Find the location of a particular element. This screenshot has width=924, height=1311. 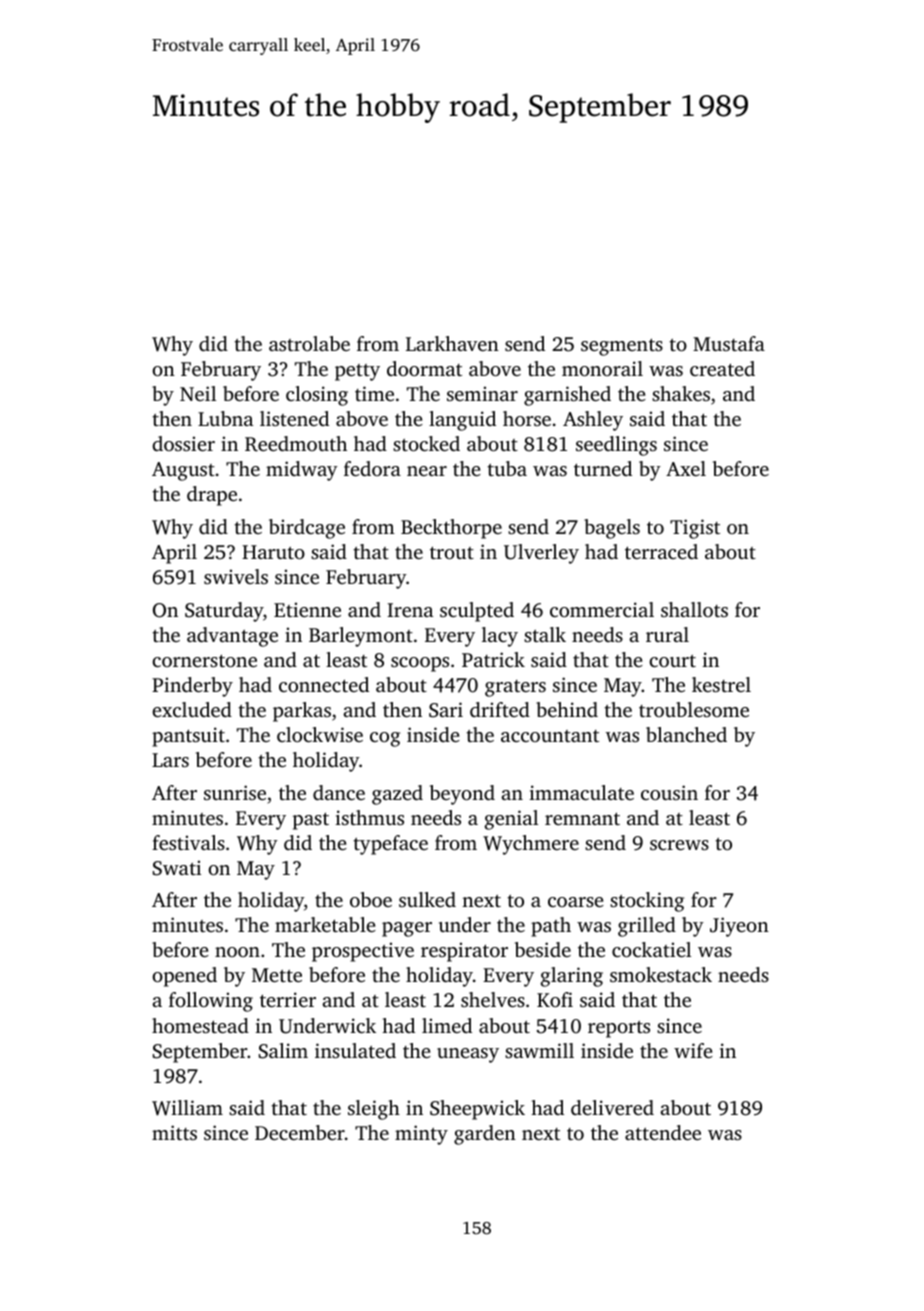

festivals is located at coordinates (188, 842).
